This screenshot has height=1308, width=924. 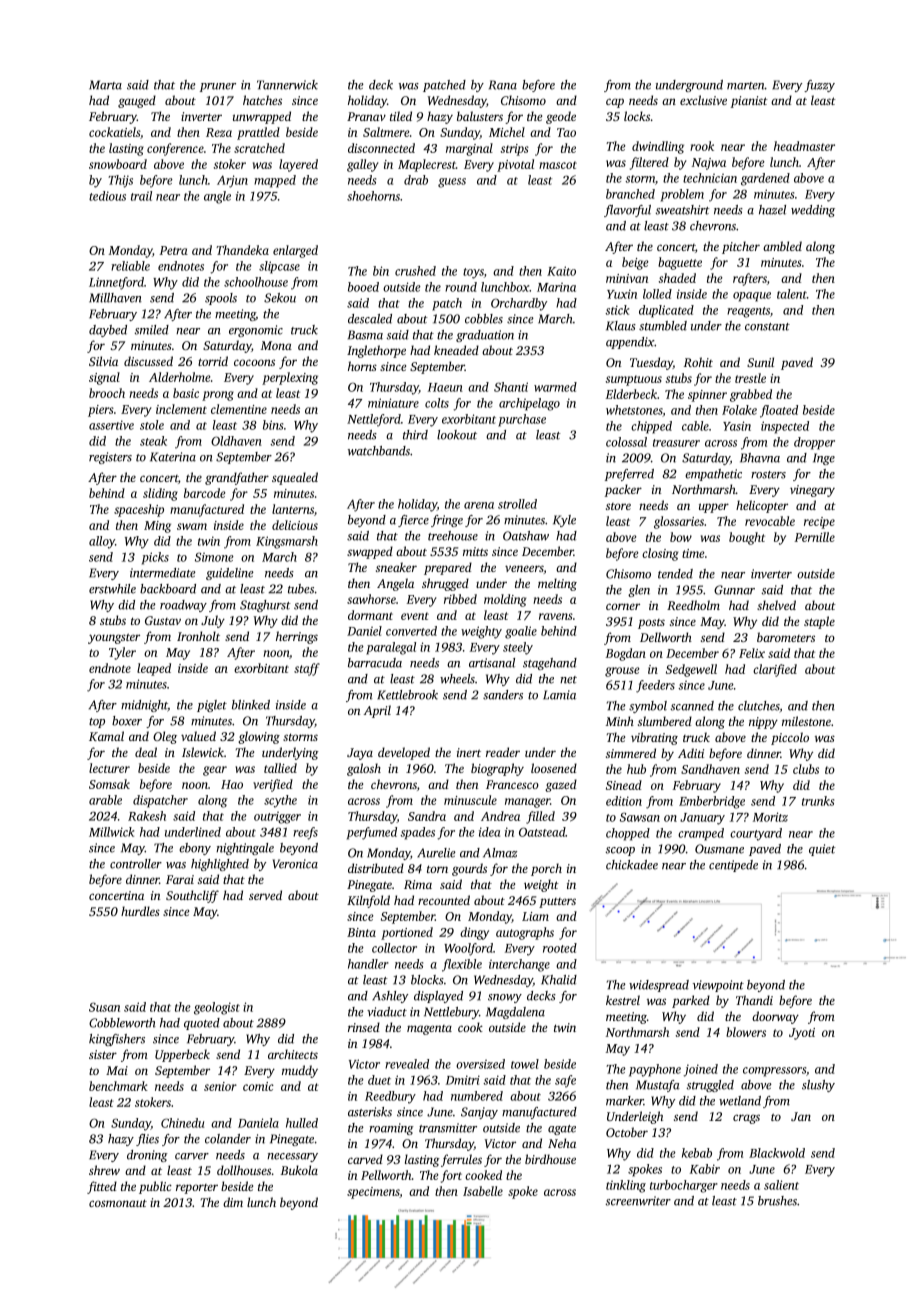 I want to click on Isabelle, so click(x=483, y=1191).
